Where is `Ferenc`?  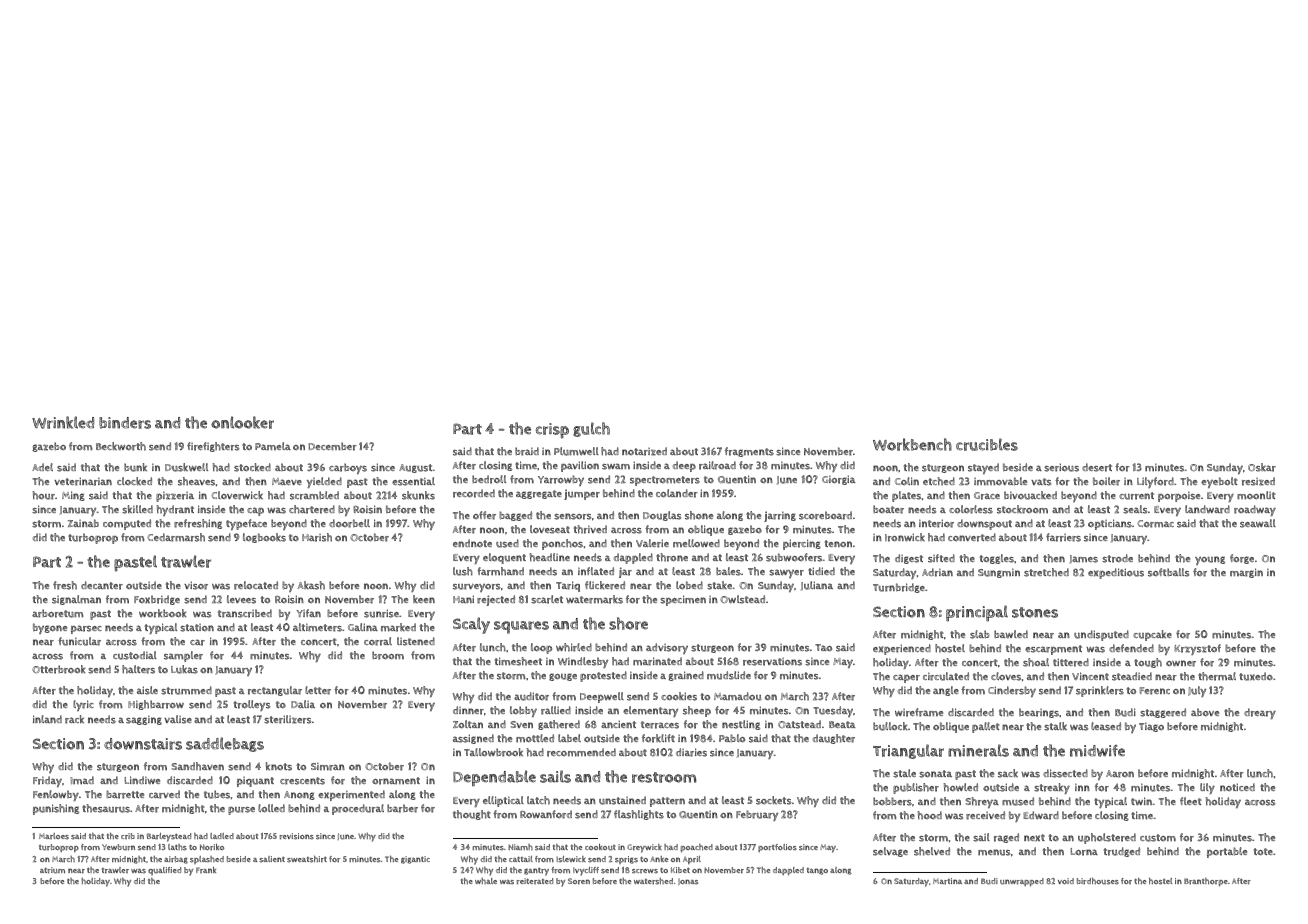 Ferenc is located at coordinates (1155, 691).
